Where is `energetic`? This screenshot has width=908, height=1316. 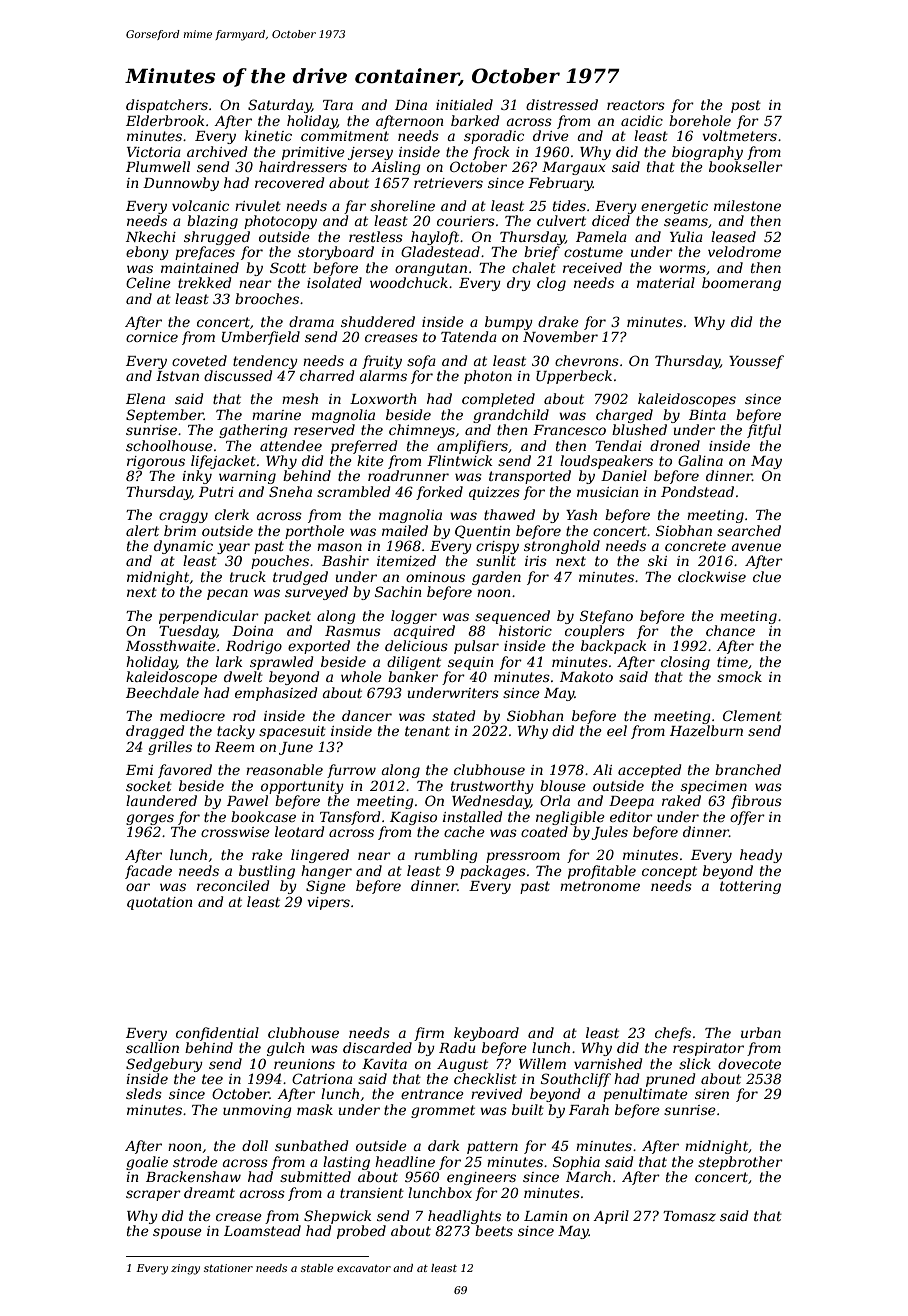 energetic is located at coordinates (674, 207).
